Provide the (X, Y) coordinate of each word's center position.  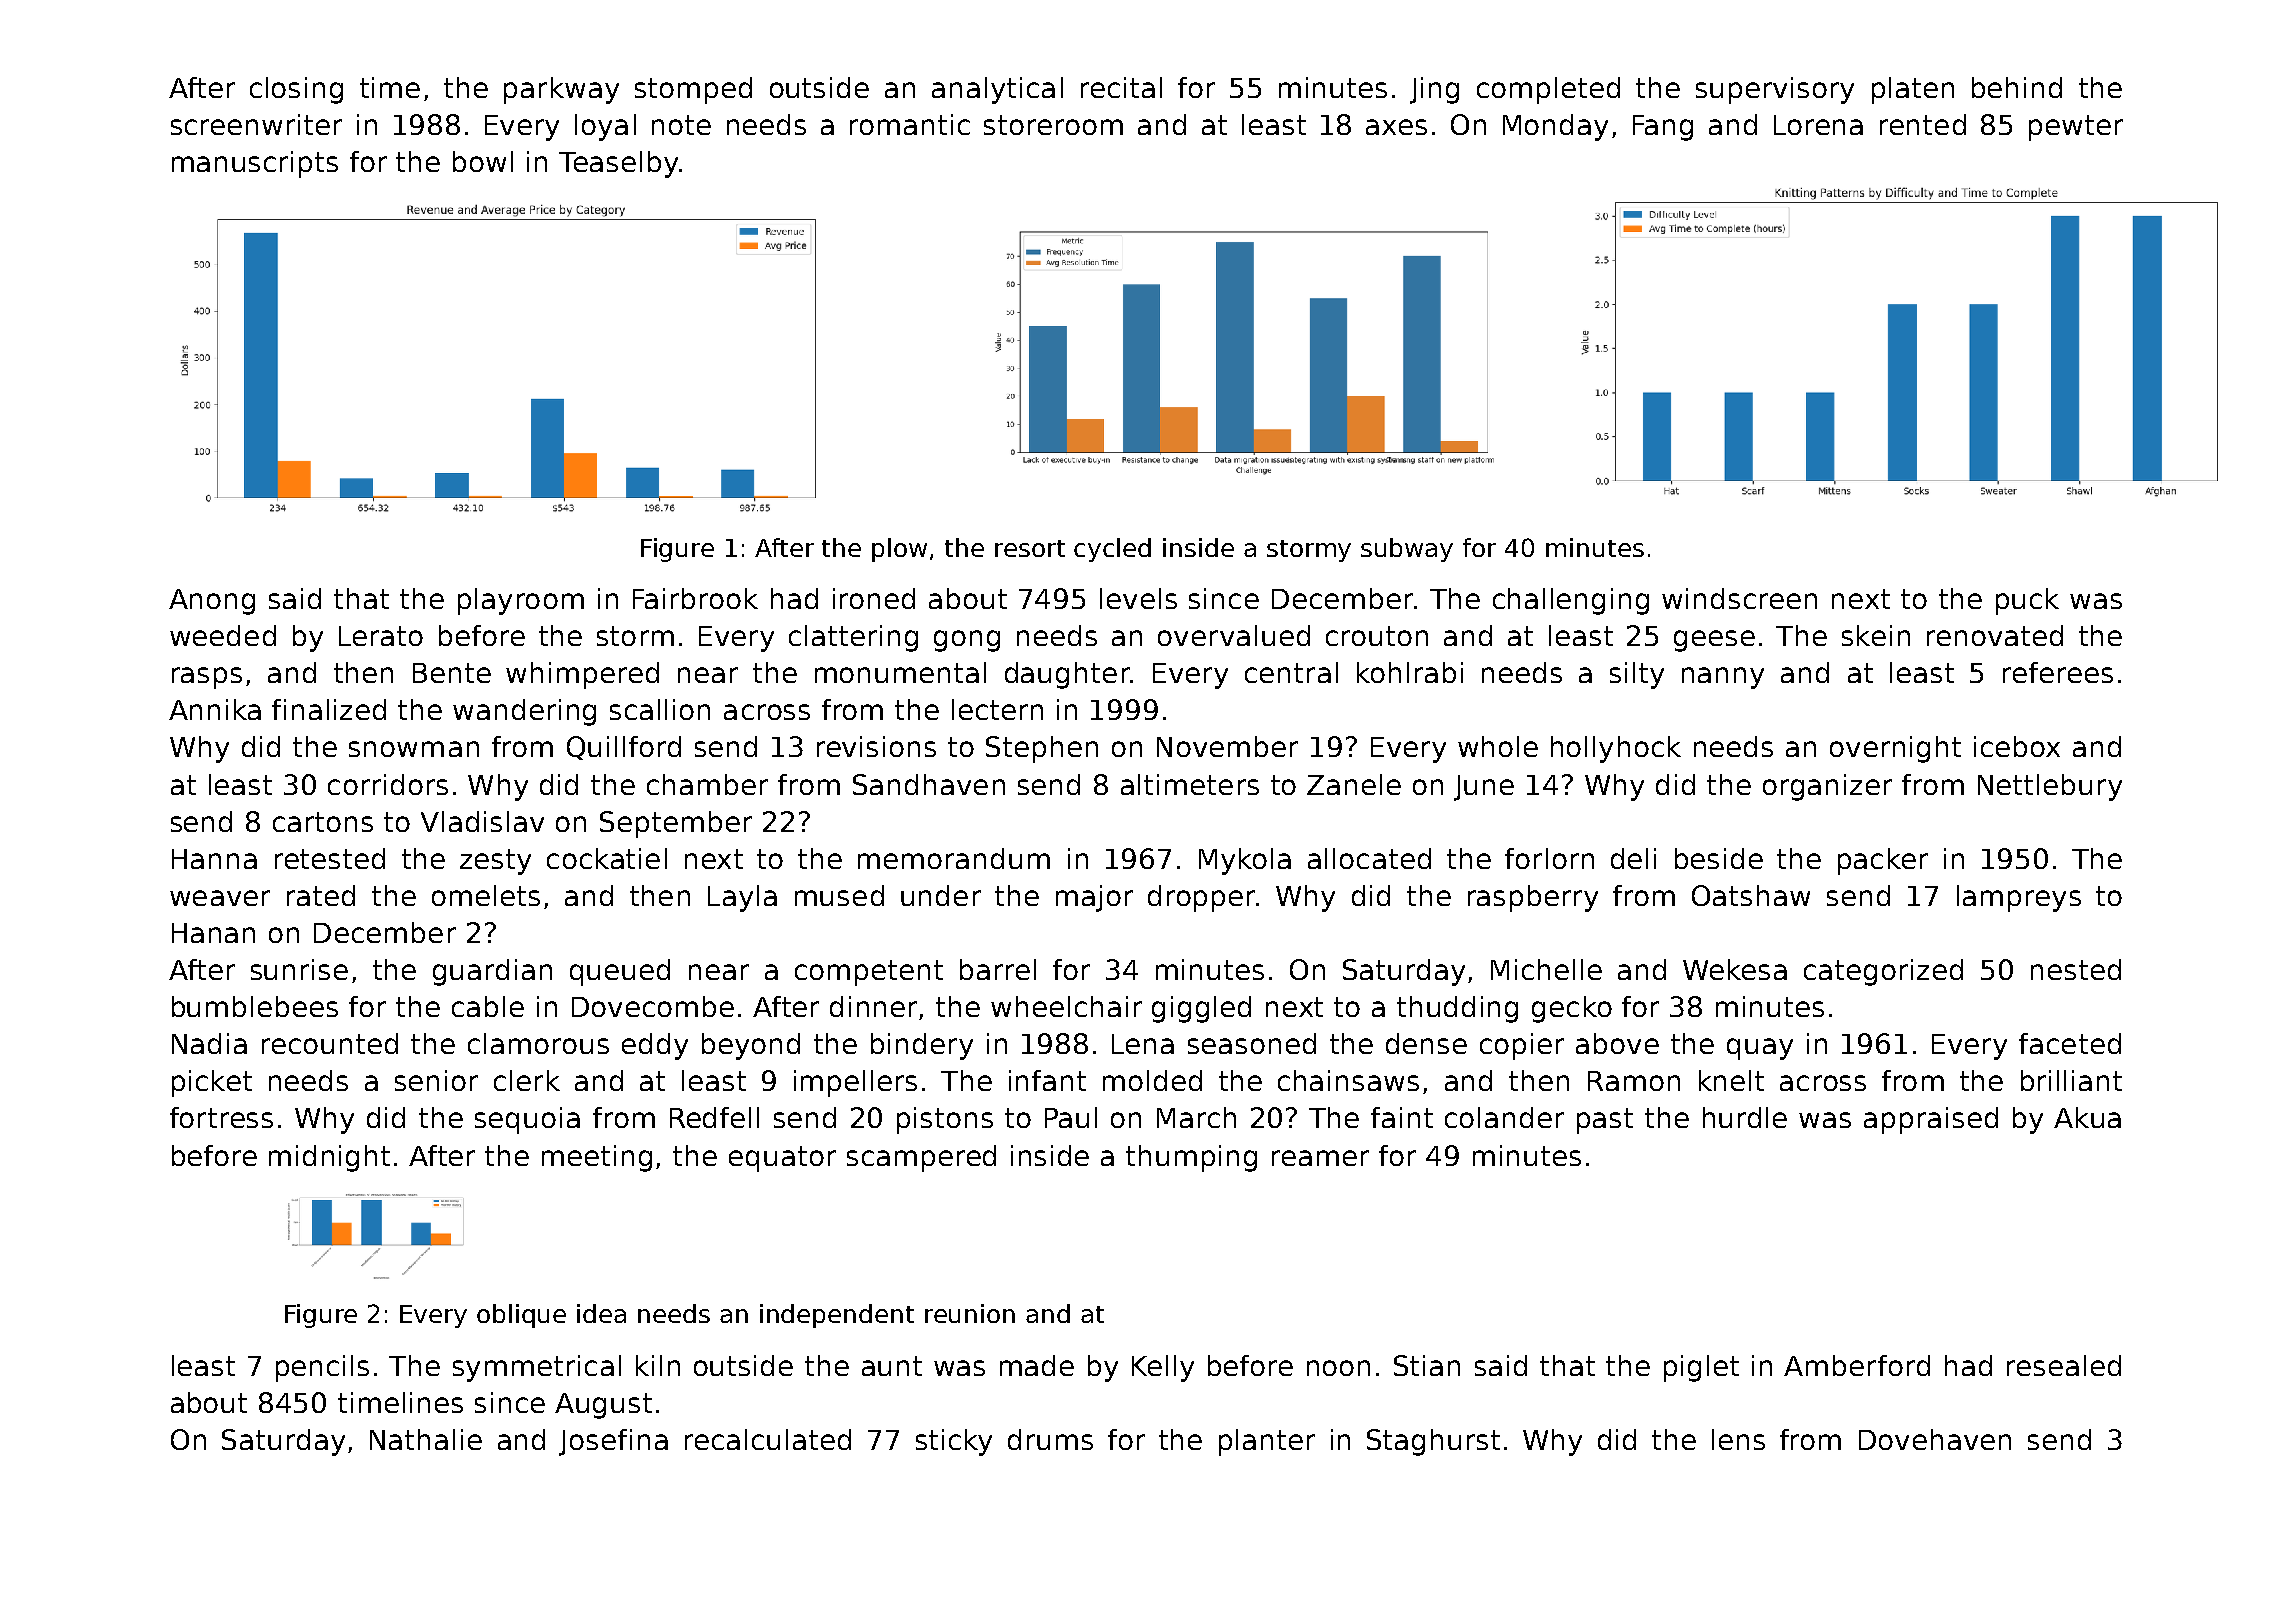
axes (1396, 127)
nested (2076, 969)
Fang (1663, 128)
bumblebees (255, 1006)
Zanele (1354, 784)
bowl (483, 161)
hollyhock (1616, 749)
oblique (521, 1316)
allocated (1369, 858)
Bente (452, 673)
